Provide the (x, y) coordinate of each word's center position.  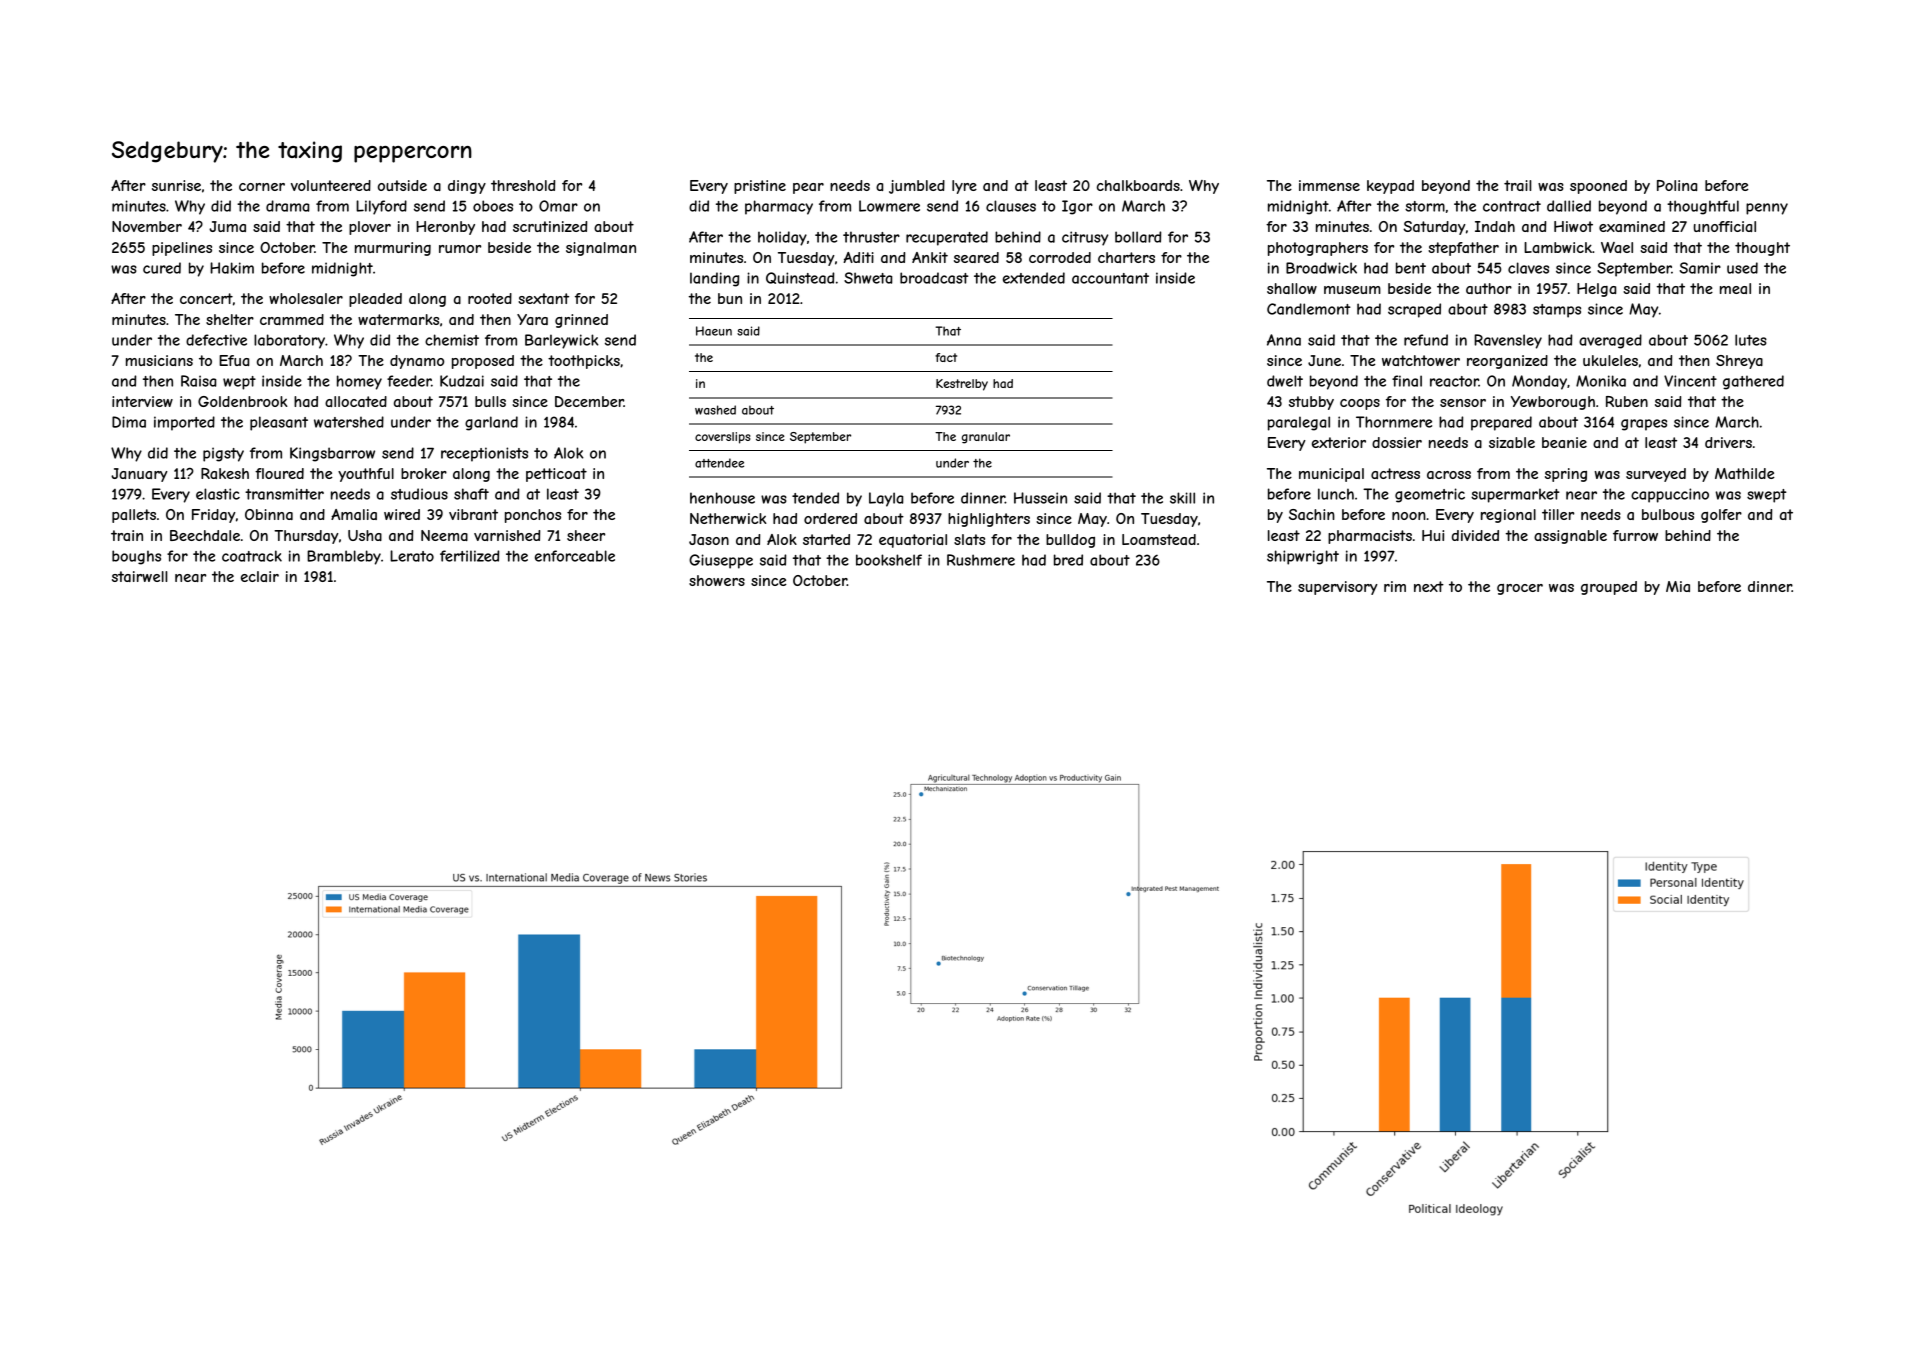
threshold (523, 185)
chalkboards (1138, 185)
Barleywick (562, 341)
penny (1767, 209)
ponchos (533, 516)
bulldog (1070, 541)
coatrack (252, 556)
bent (1411, 268)
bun (730, 298)
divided (1475, 535)
